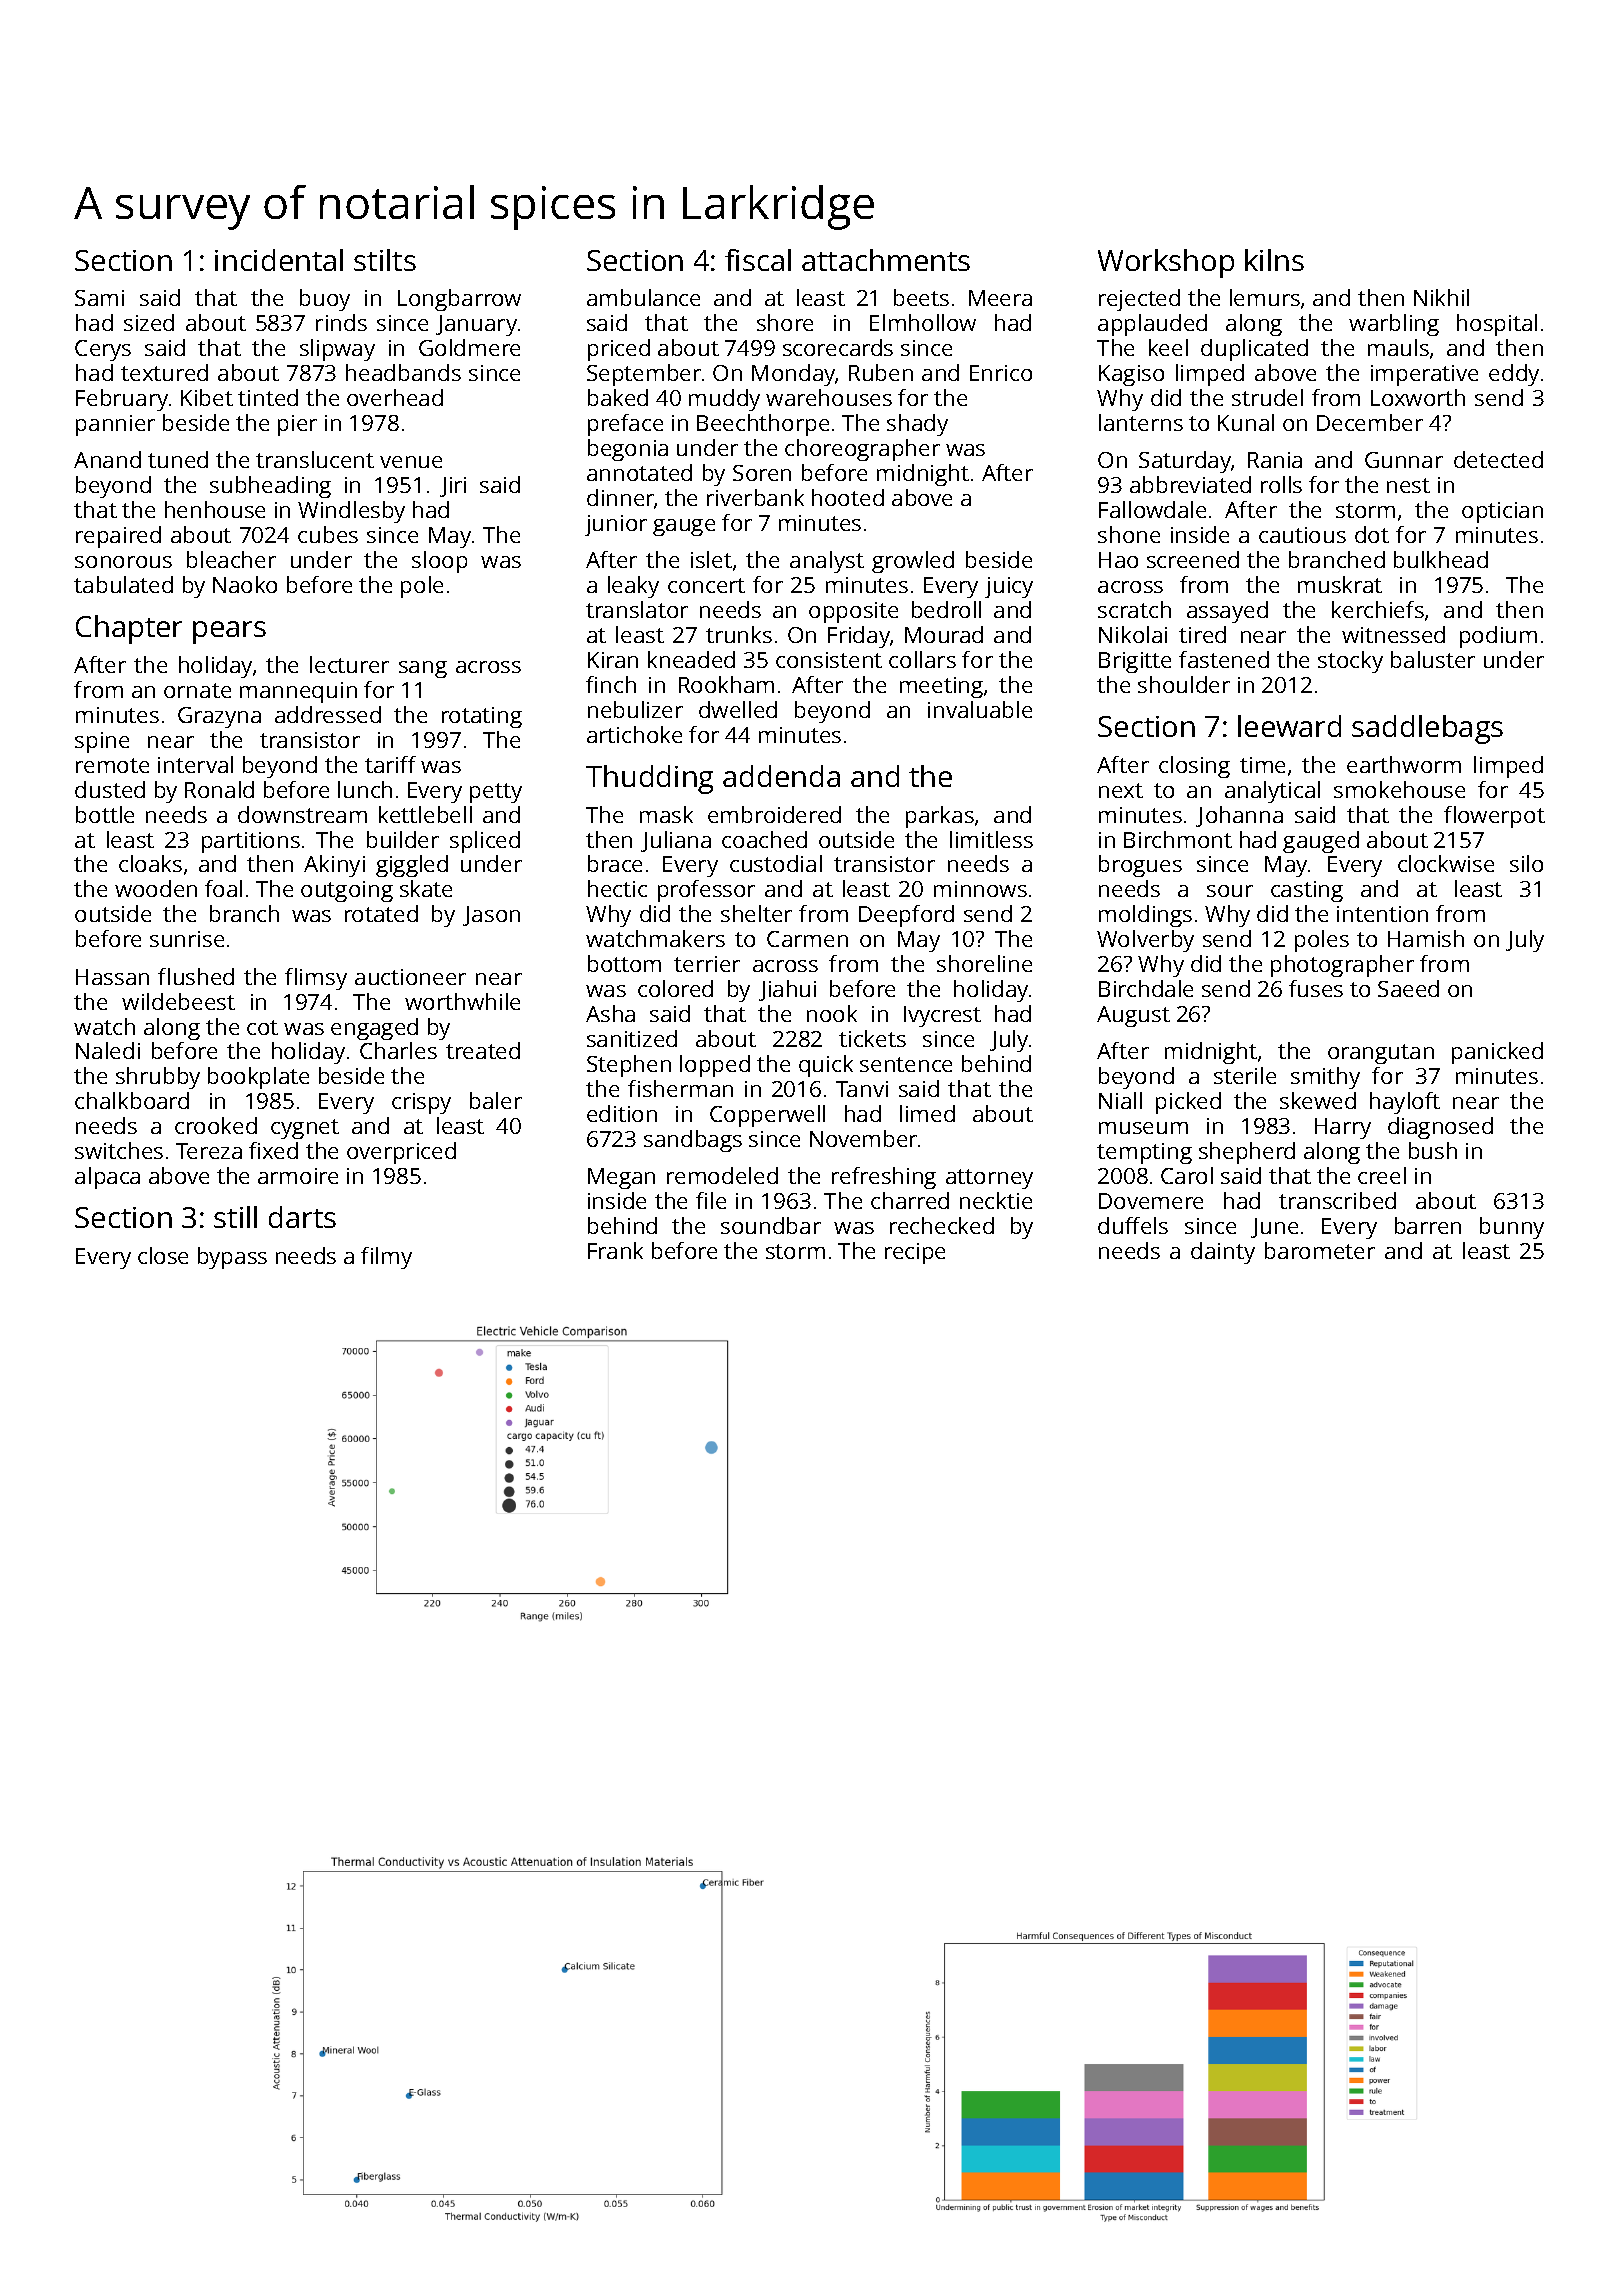 This page has width=1620, height=2292. I want to click on Anand, so click(107, 459).
